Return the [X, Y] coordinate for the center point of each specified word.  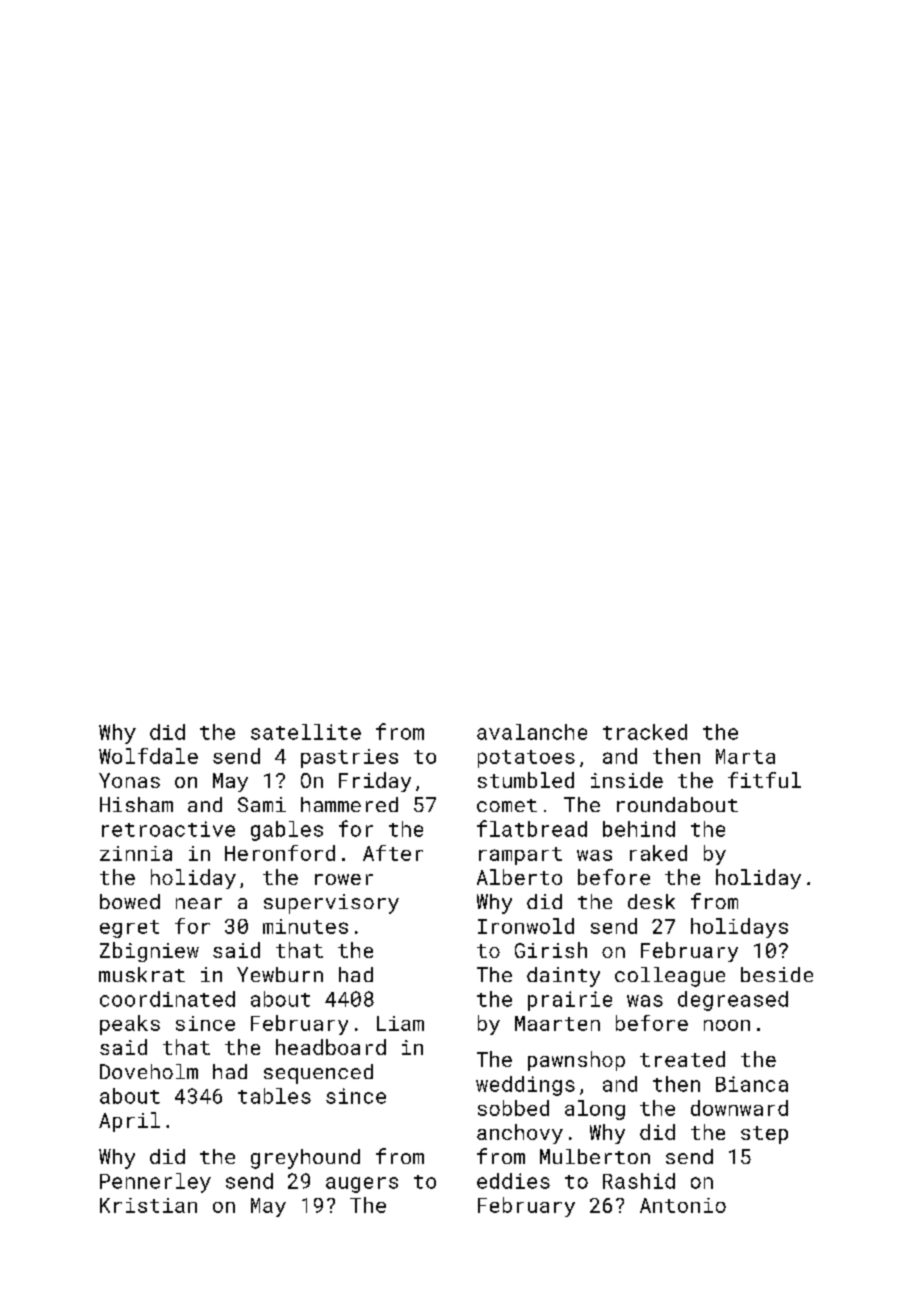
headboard [331, 1047]
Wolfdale [148, 756]
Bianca [752, 1084]
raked [658, 853]
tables [274, 1096]
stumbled [526, 780]
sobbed [513, 1108]
